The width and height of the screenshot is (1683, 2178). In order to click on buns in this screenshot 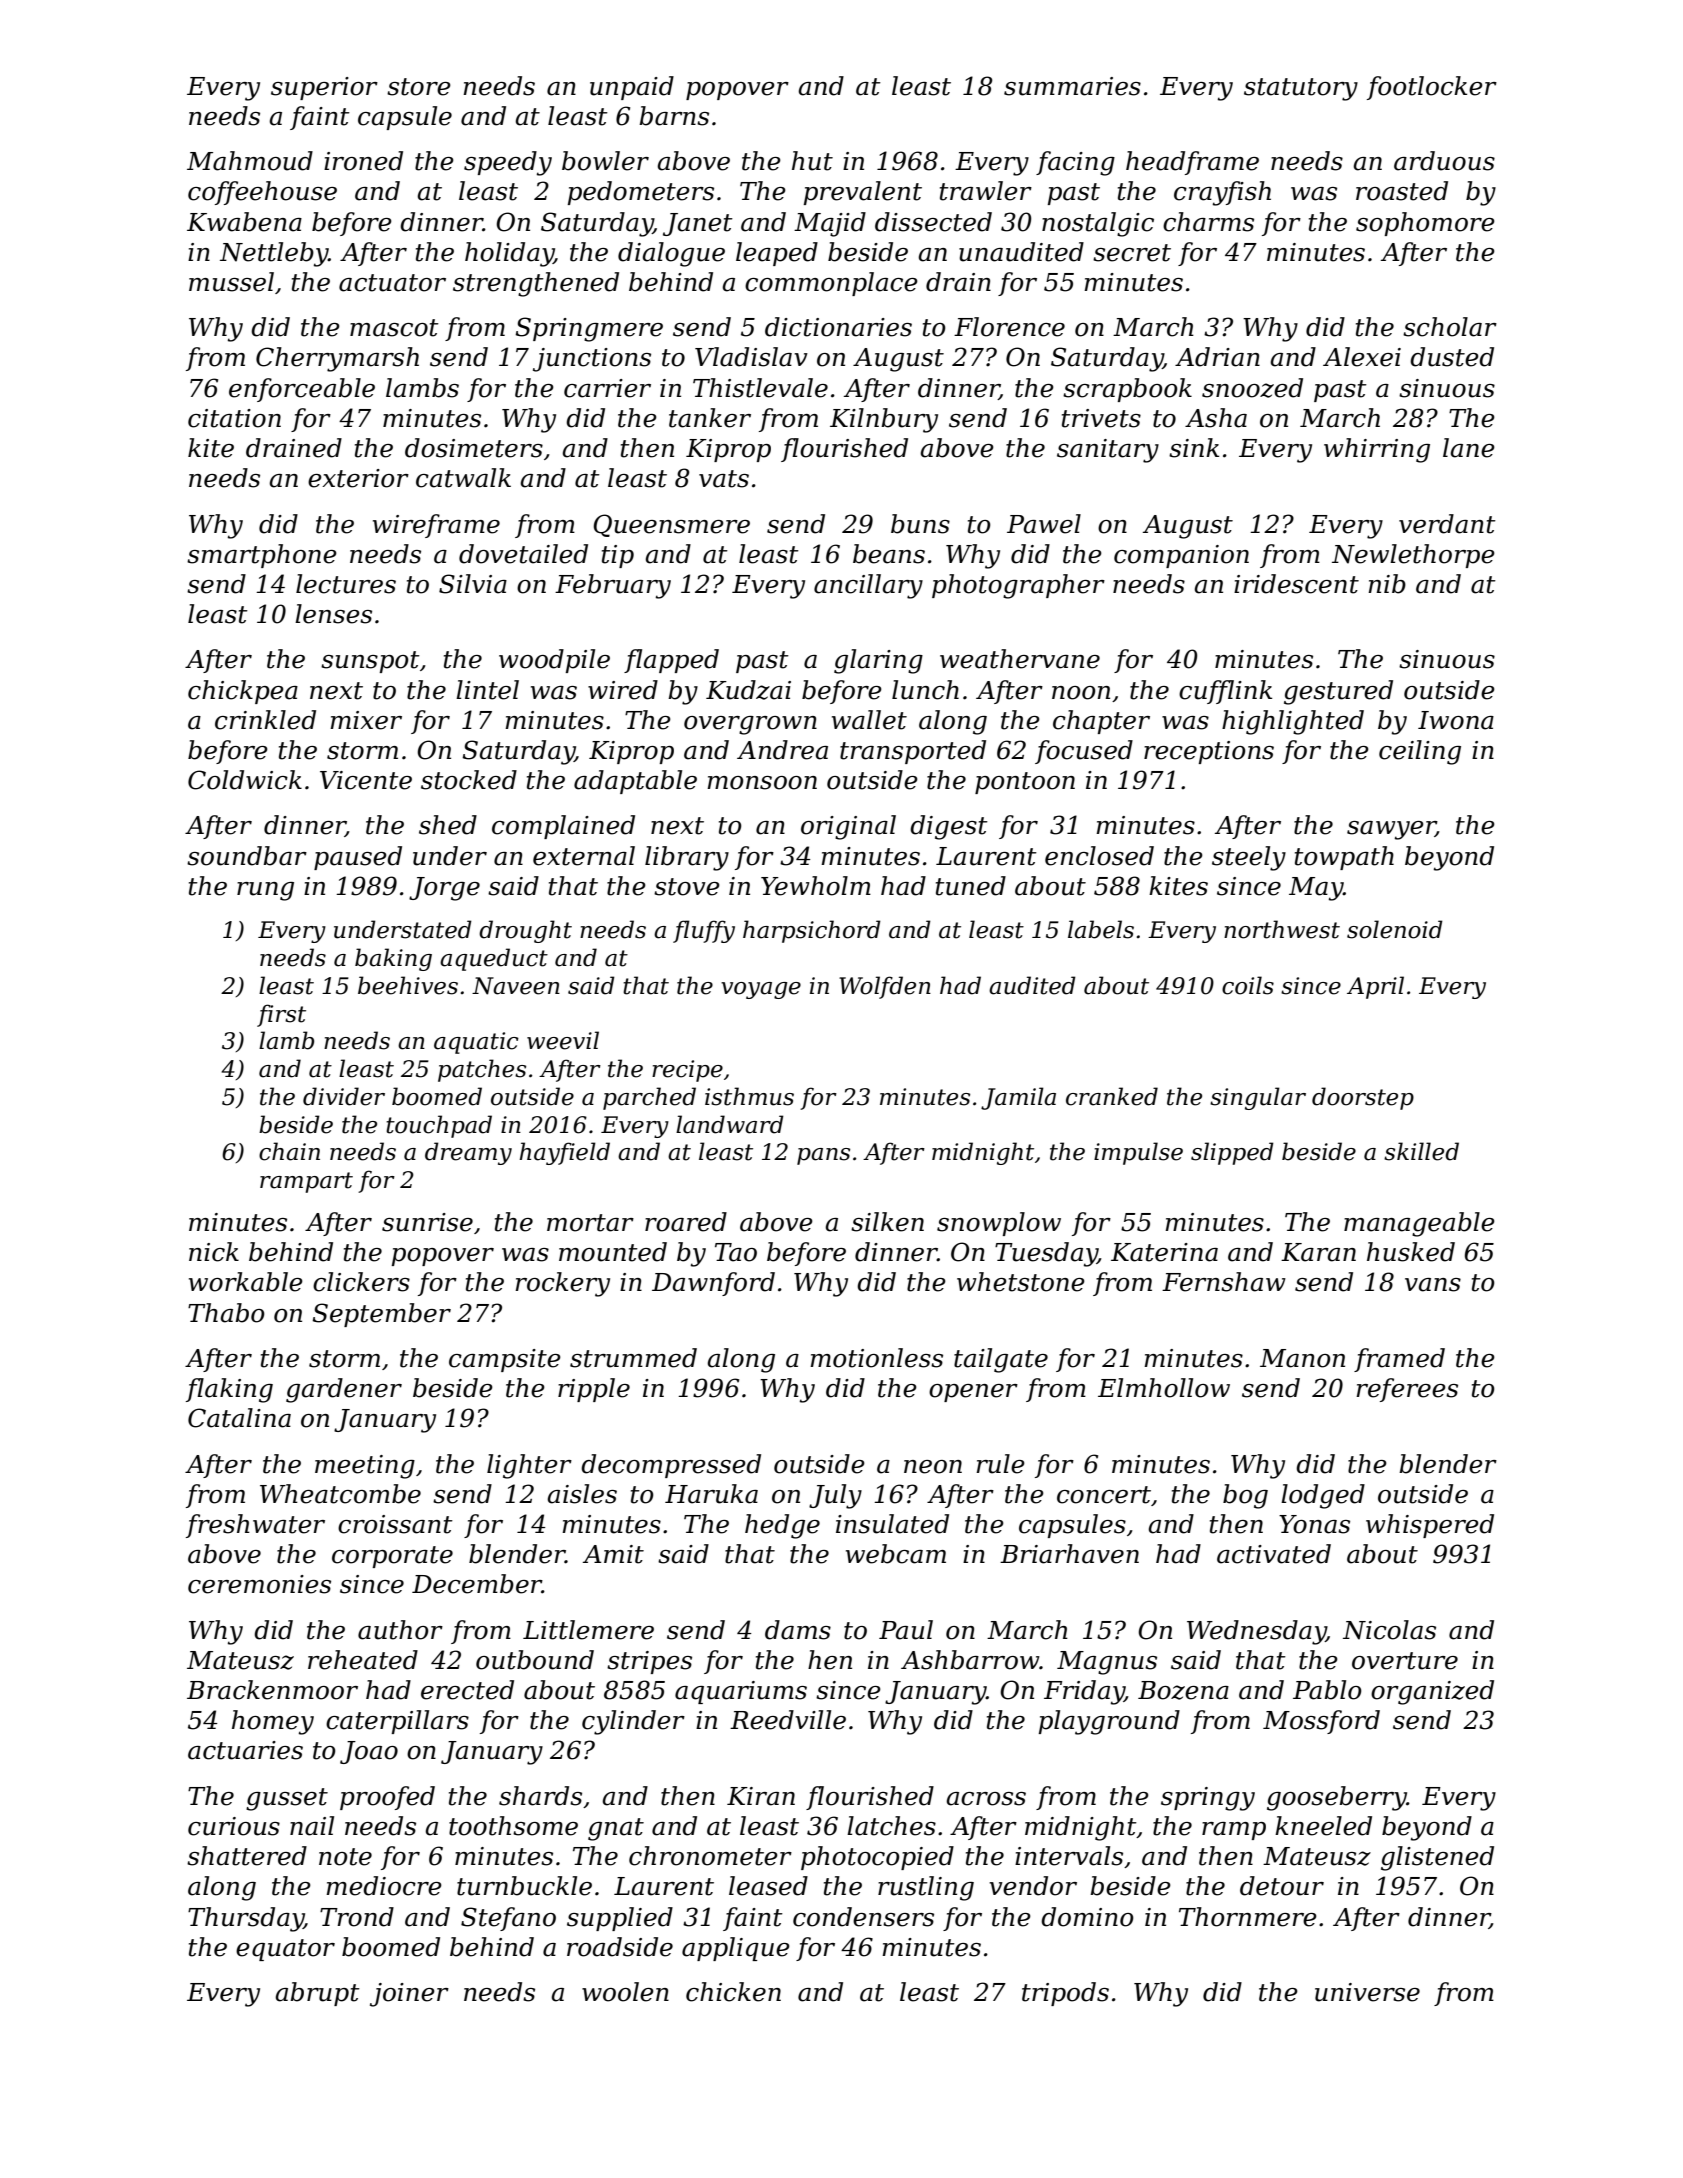, I will do `click(920, 524)`.
